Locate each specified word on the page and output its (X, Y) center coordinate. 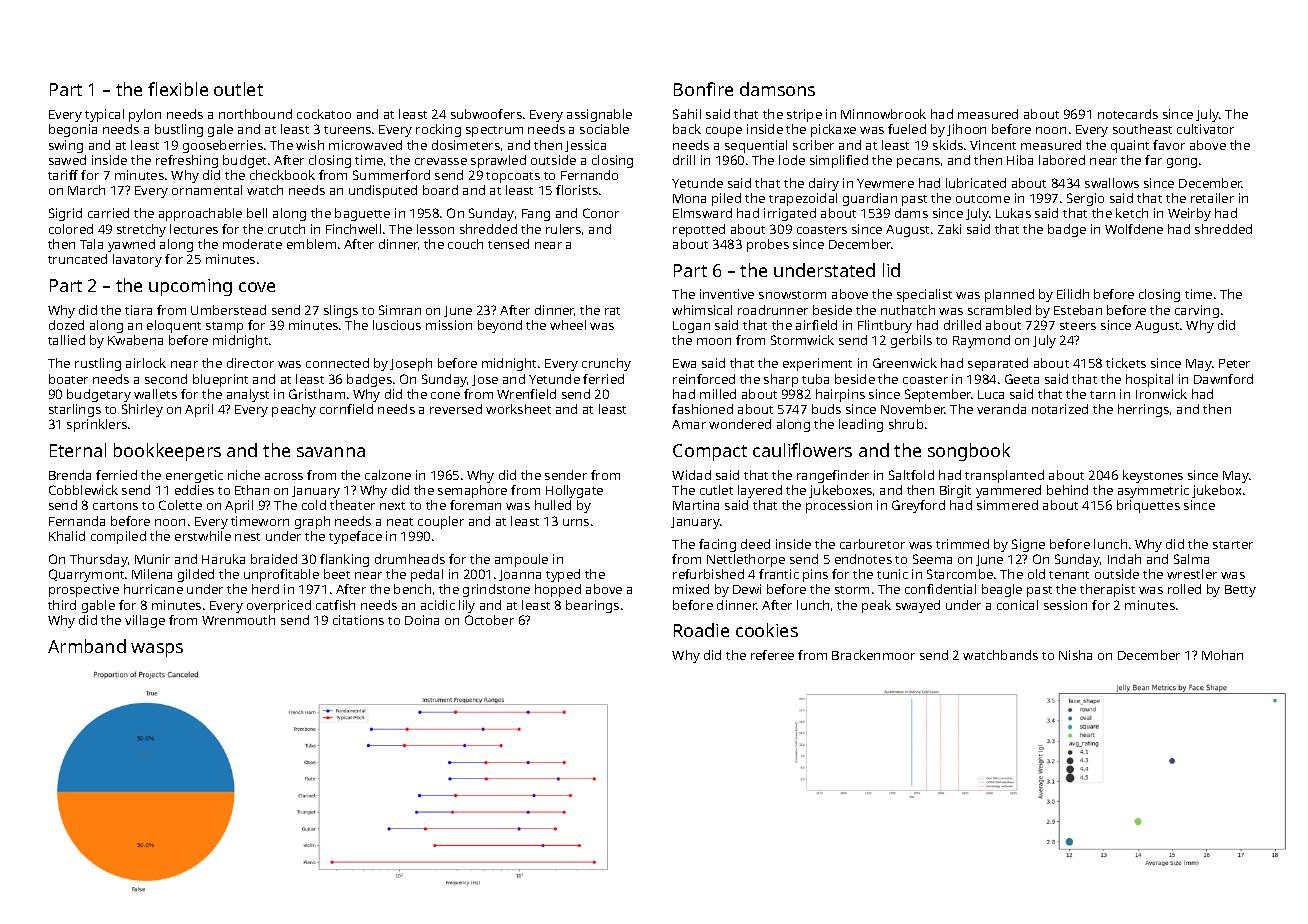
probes (768, 245)
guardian (870, 199)
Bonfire (703, 89)
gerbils (911, 341)
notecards (1128, 114)
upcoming (190, 287)
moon (714, 341)
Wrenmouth (238, 620)
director (250, 363)
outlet (238, 89)
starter (1233, 545)
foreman (475, 505)
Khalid (67, 536)
